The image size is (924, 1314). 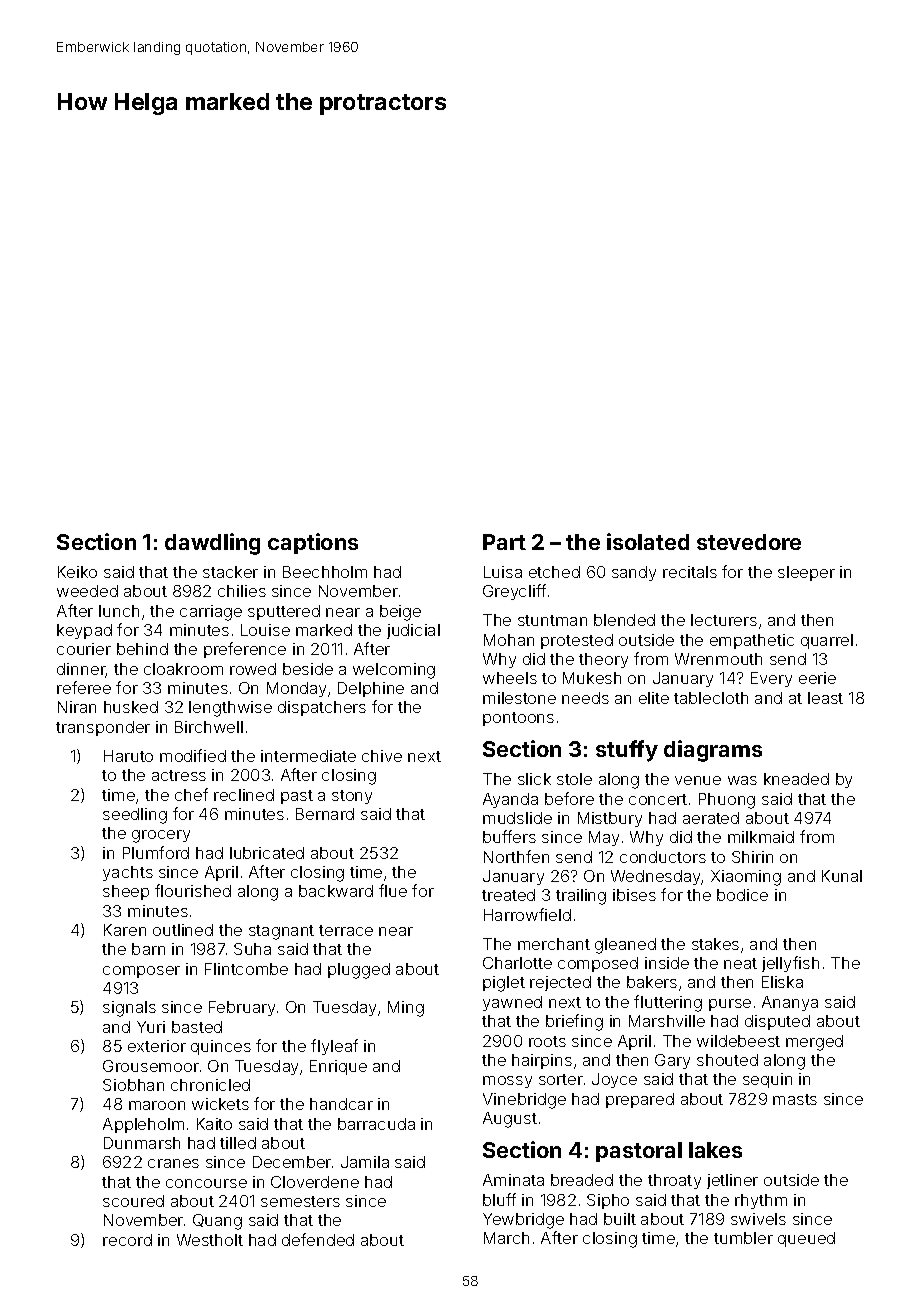 What do you see at coordinates (806, 1239) in the screenshot?
I see `queued` at bounding box center [806, 1239].
